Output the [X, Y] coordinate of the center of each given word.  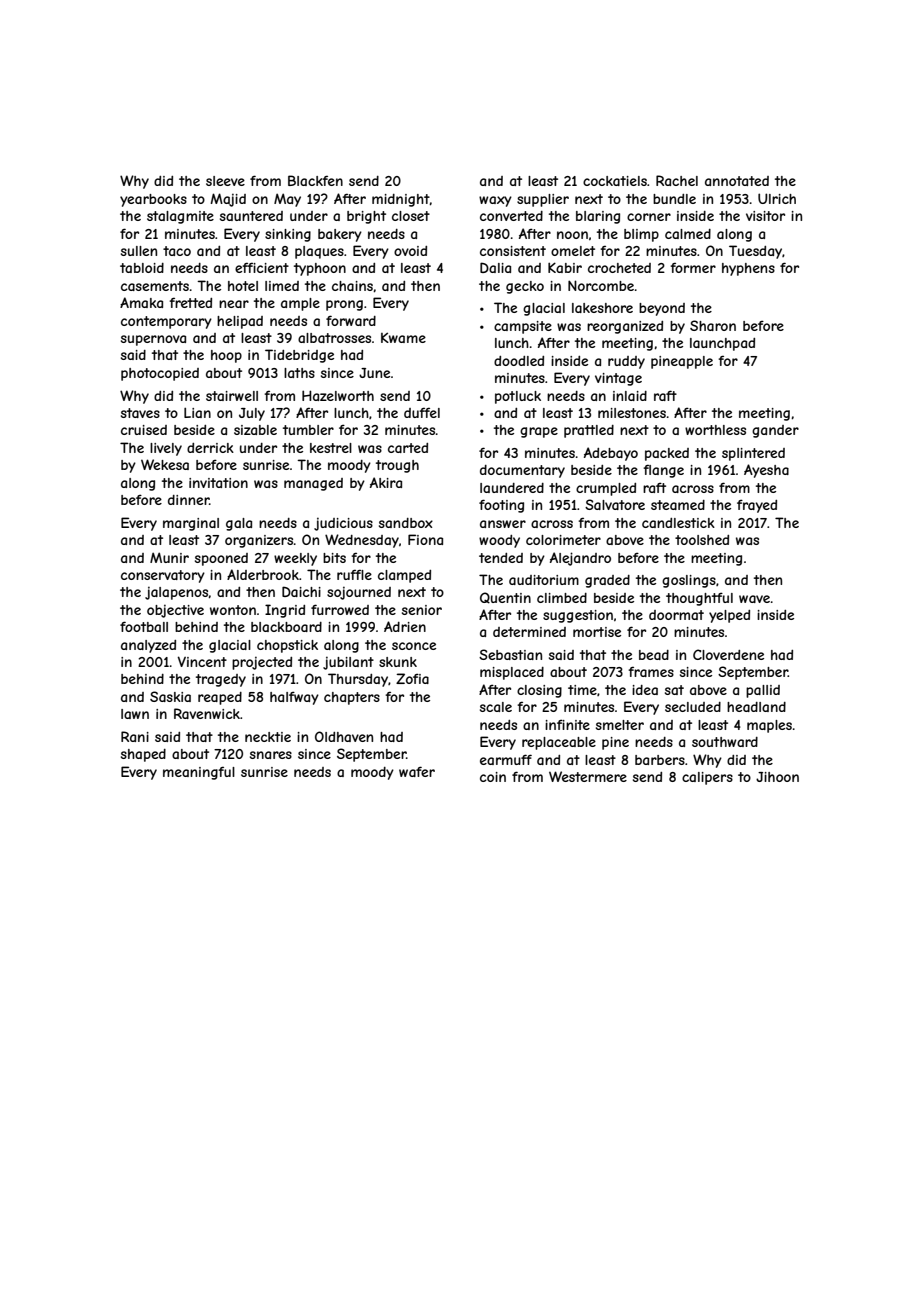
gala [239, 524]
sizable [255, 430]
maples [769, 726]
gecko [525, 287]
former [693, 267]
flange [663, 471]
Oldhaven [344, 736]
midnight [401, 200]
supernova [153, 340]
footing [501, 506]
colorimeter [563, 540]
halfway [294, 698]
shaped [143, 755]
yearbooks [153, 200]
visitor [765, 216]
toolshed [702, 540]
